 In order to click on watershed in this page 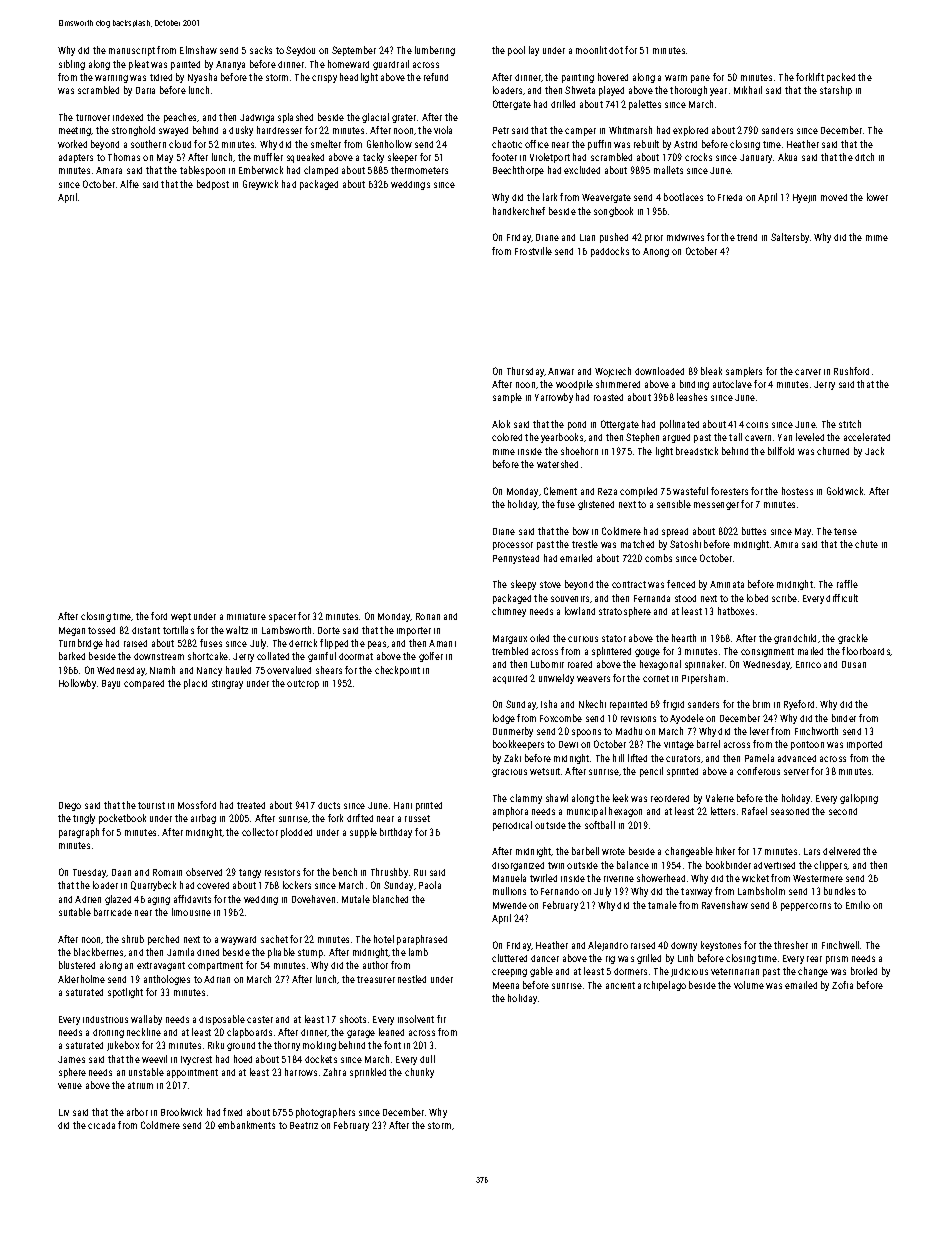, I will do `click(557, 464)`.
